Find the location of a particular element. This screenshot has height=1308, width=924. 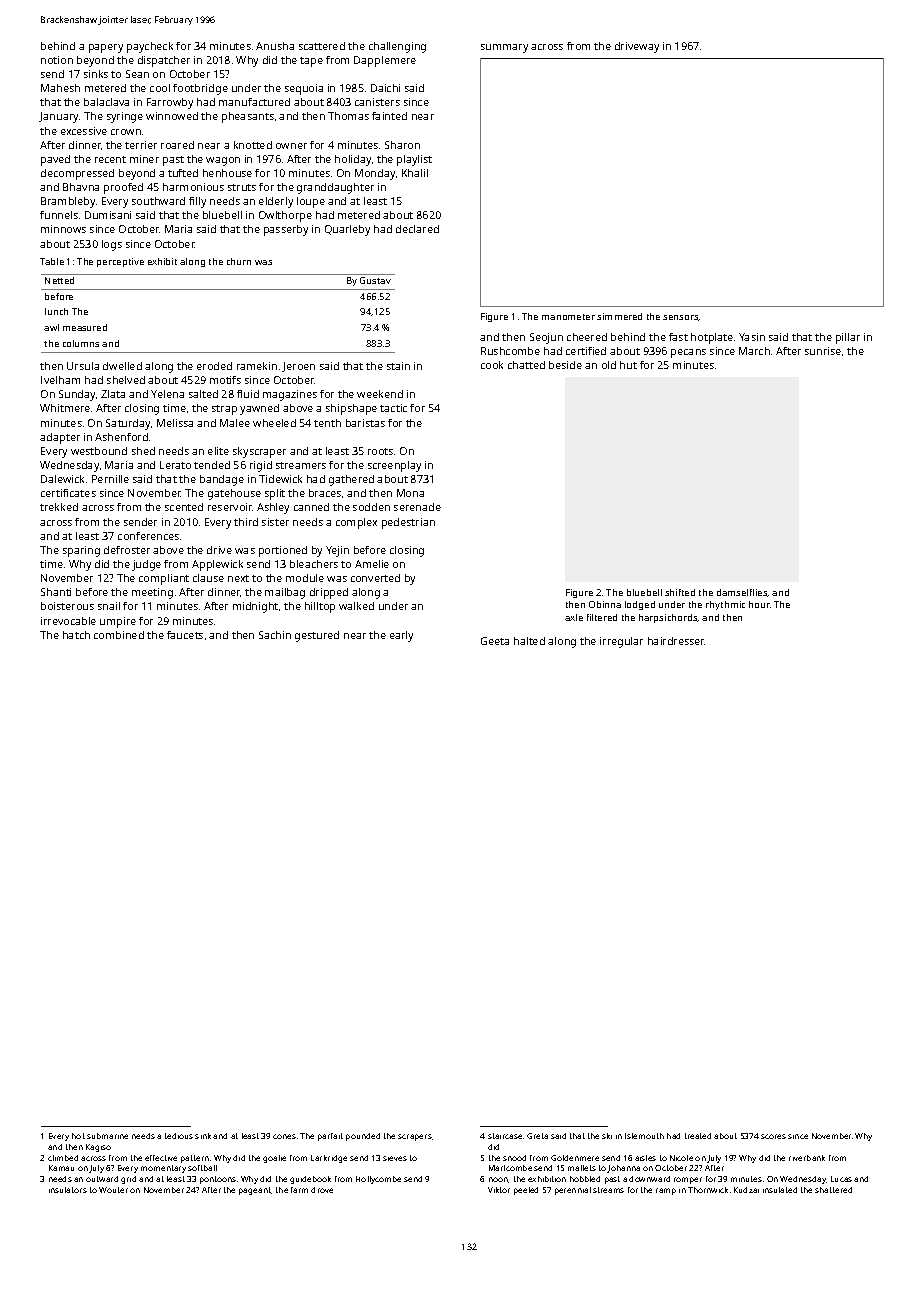

manufactured is located at coordinates (254, 102).
